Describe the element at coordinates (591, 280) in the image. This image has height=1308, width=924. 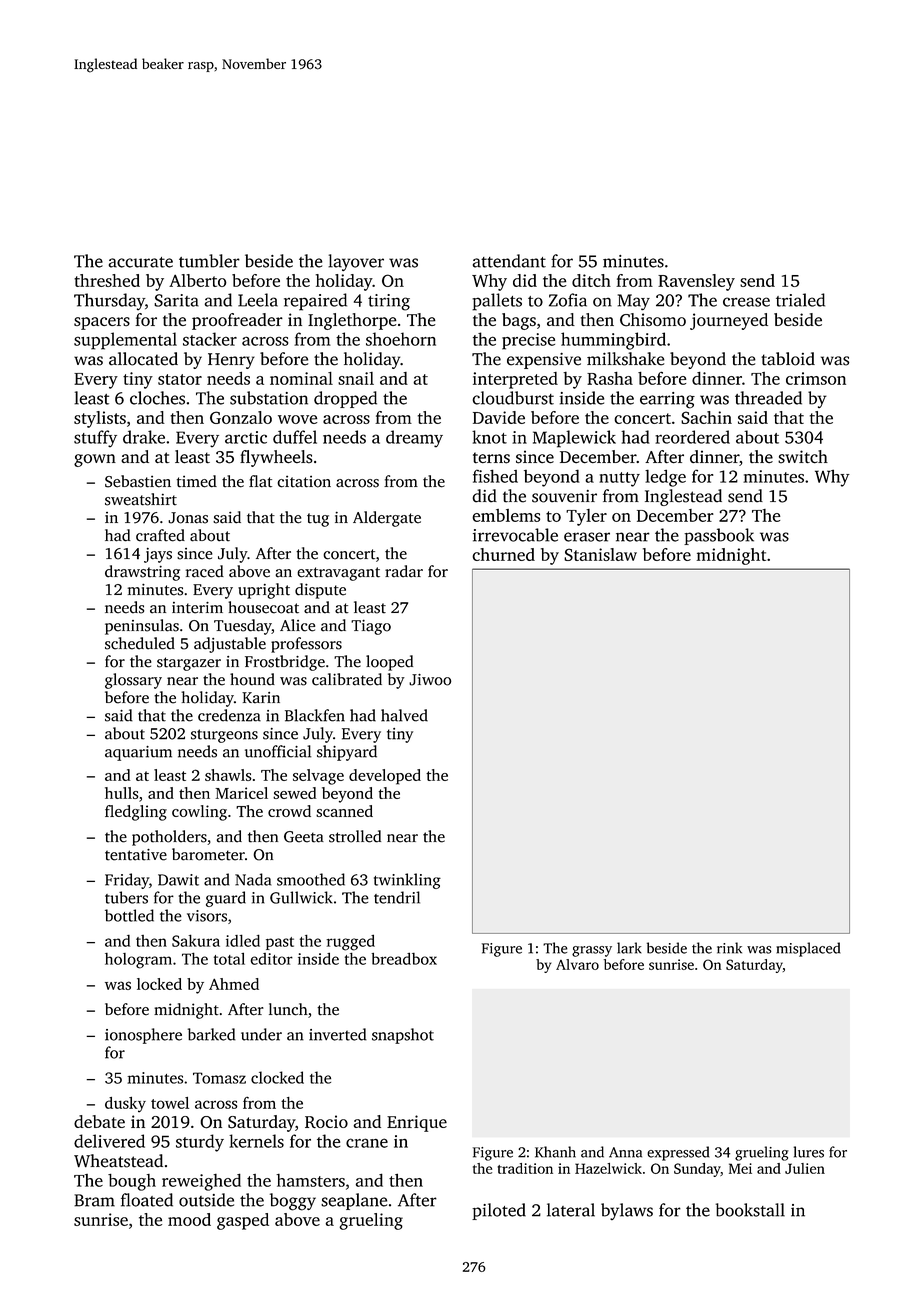
I see `ditch` at that location.
